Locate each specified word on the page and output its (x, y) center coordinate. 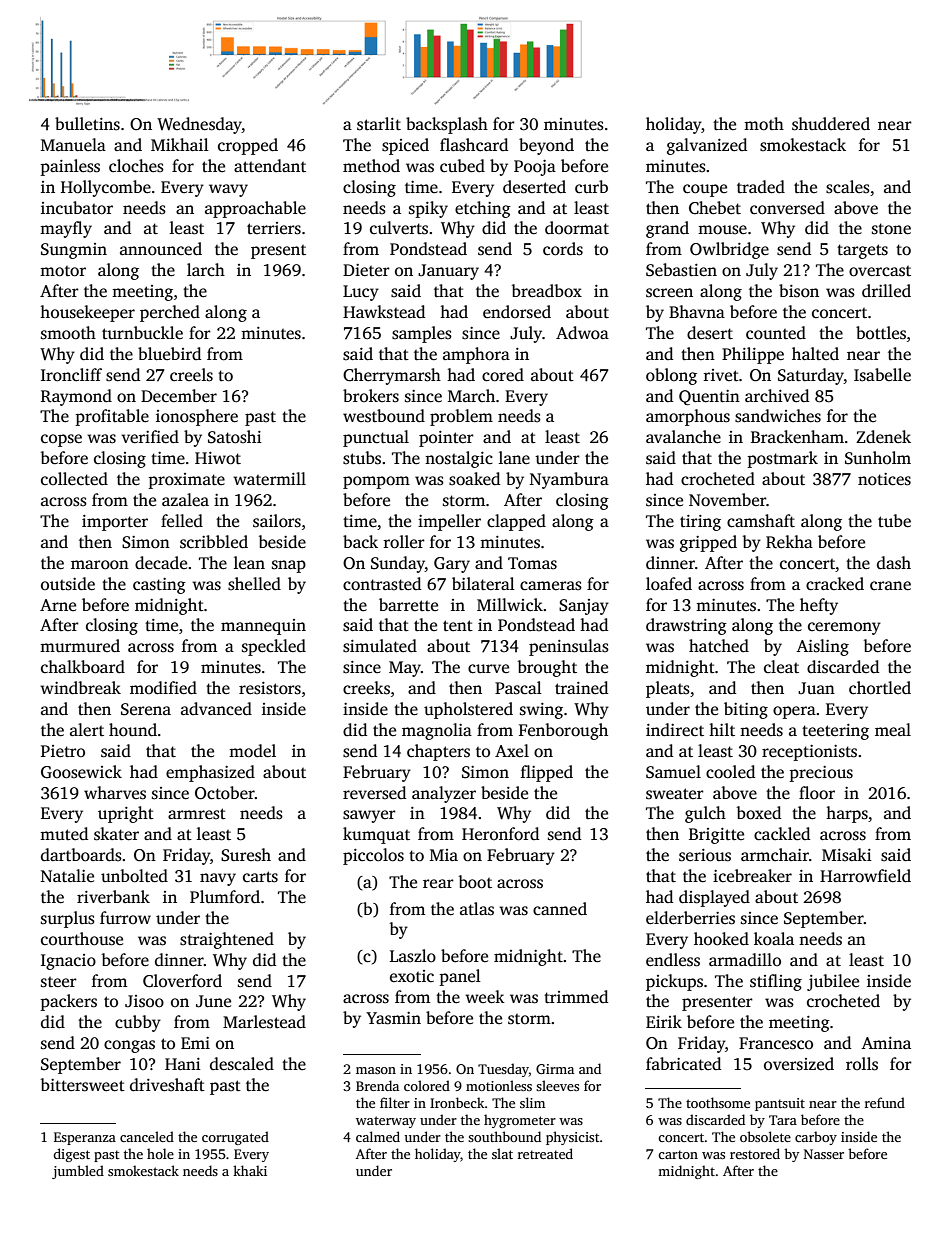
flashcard (474, 145)
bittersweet (83, 1085)
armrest (197, 814)
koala (774, 939)
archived (777, 396)
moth (764, 124)
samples (422, 334)
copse (61, 440)
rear (438, 883)
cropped (248, 146)
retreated (545, 1153)
